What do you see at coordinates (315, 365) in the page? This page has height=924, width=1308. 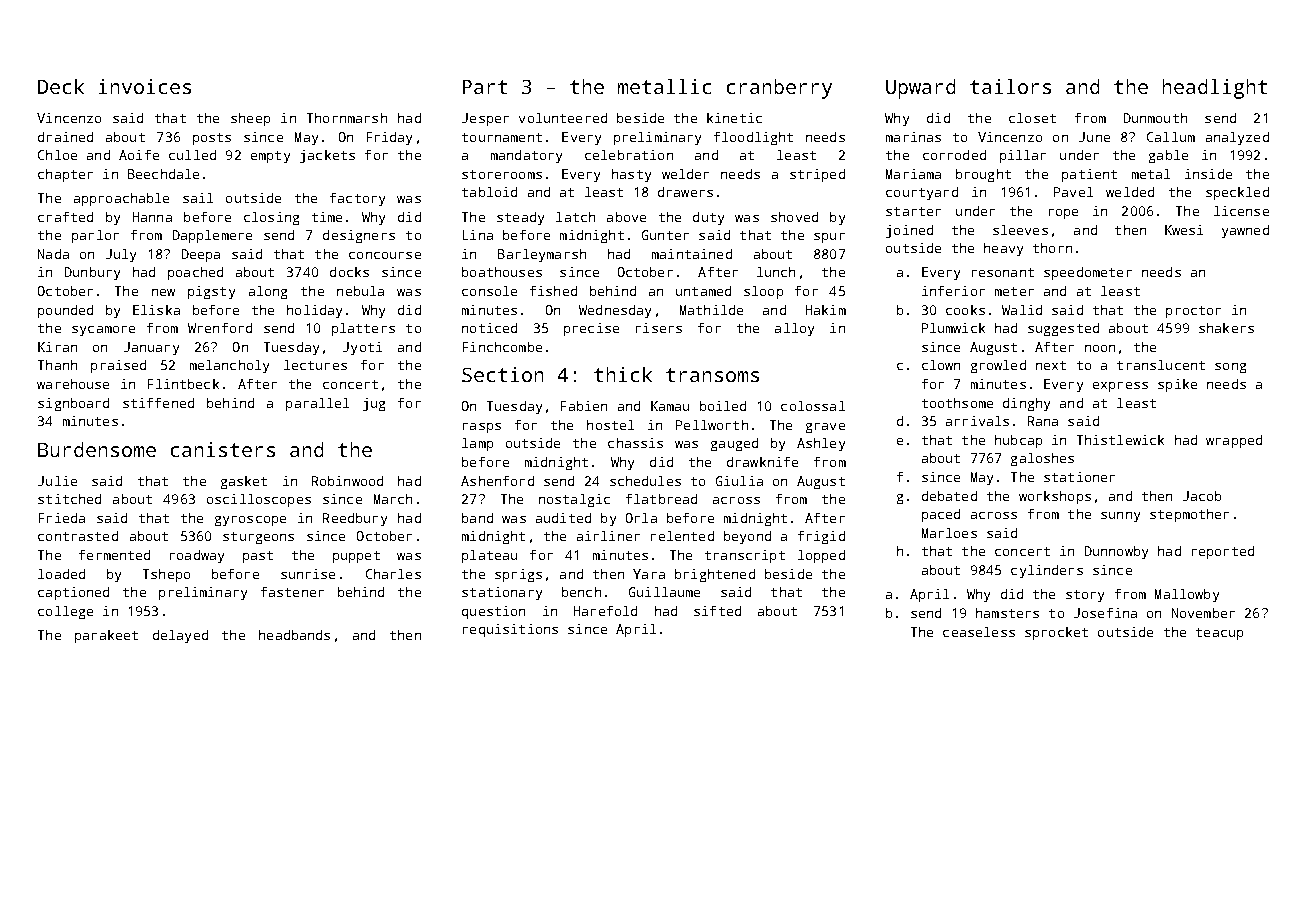 I see `lectures` at bounding box center [315, 365].
